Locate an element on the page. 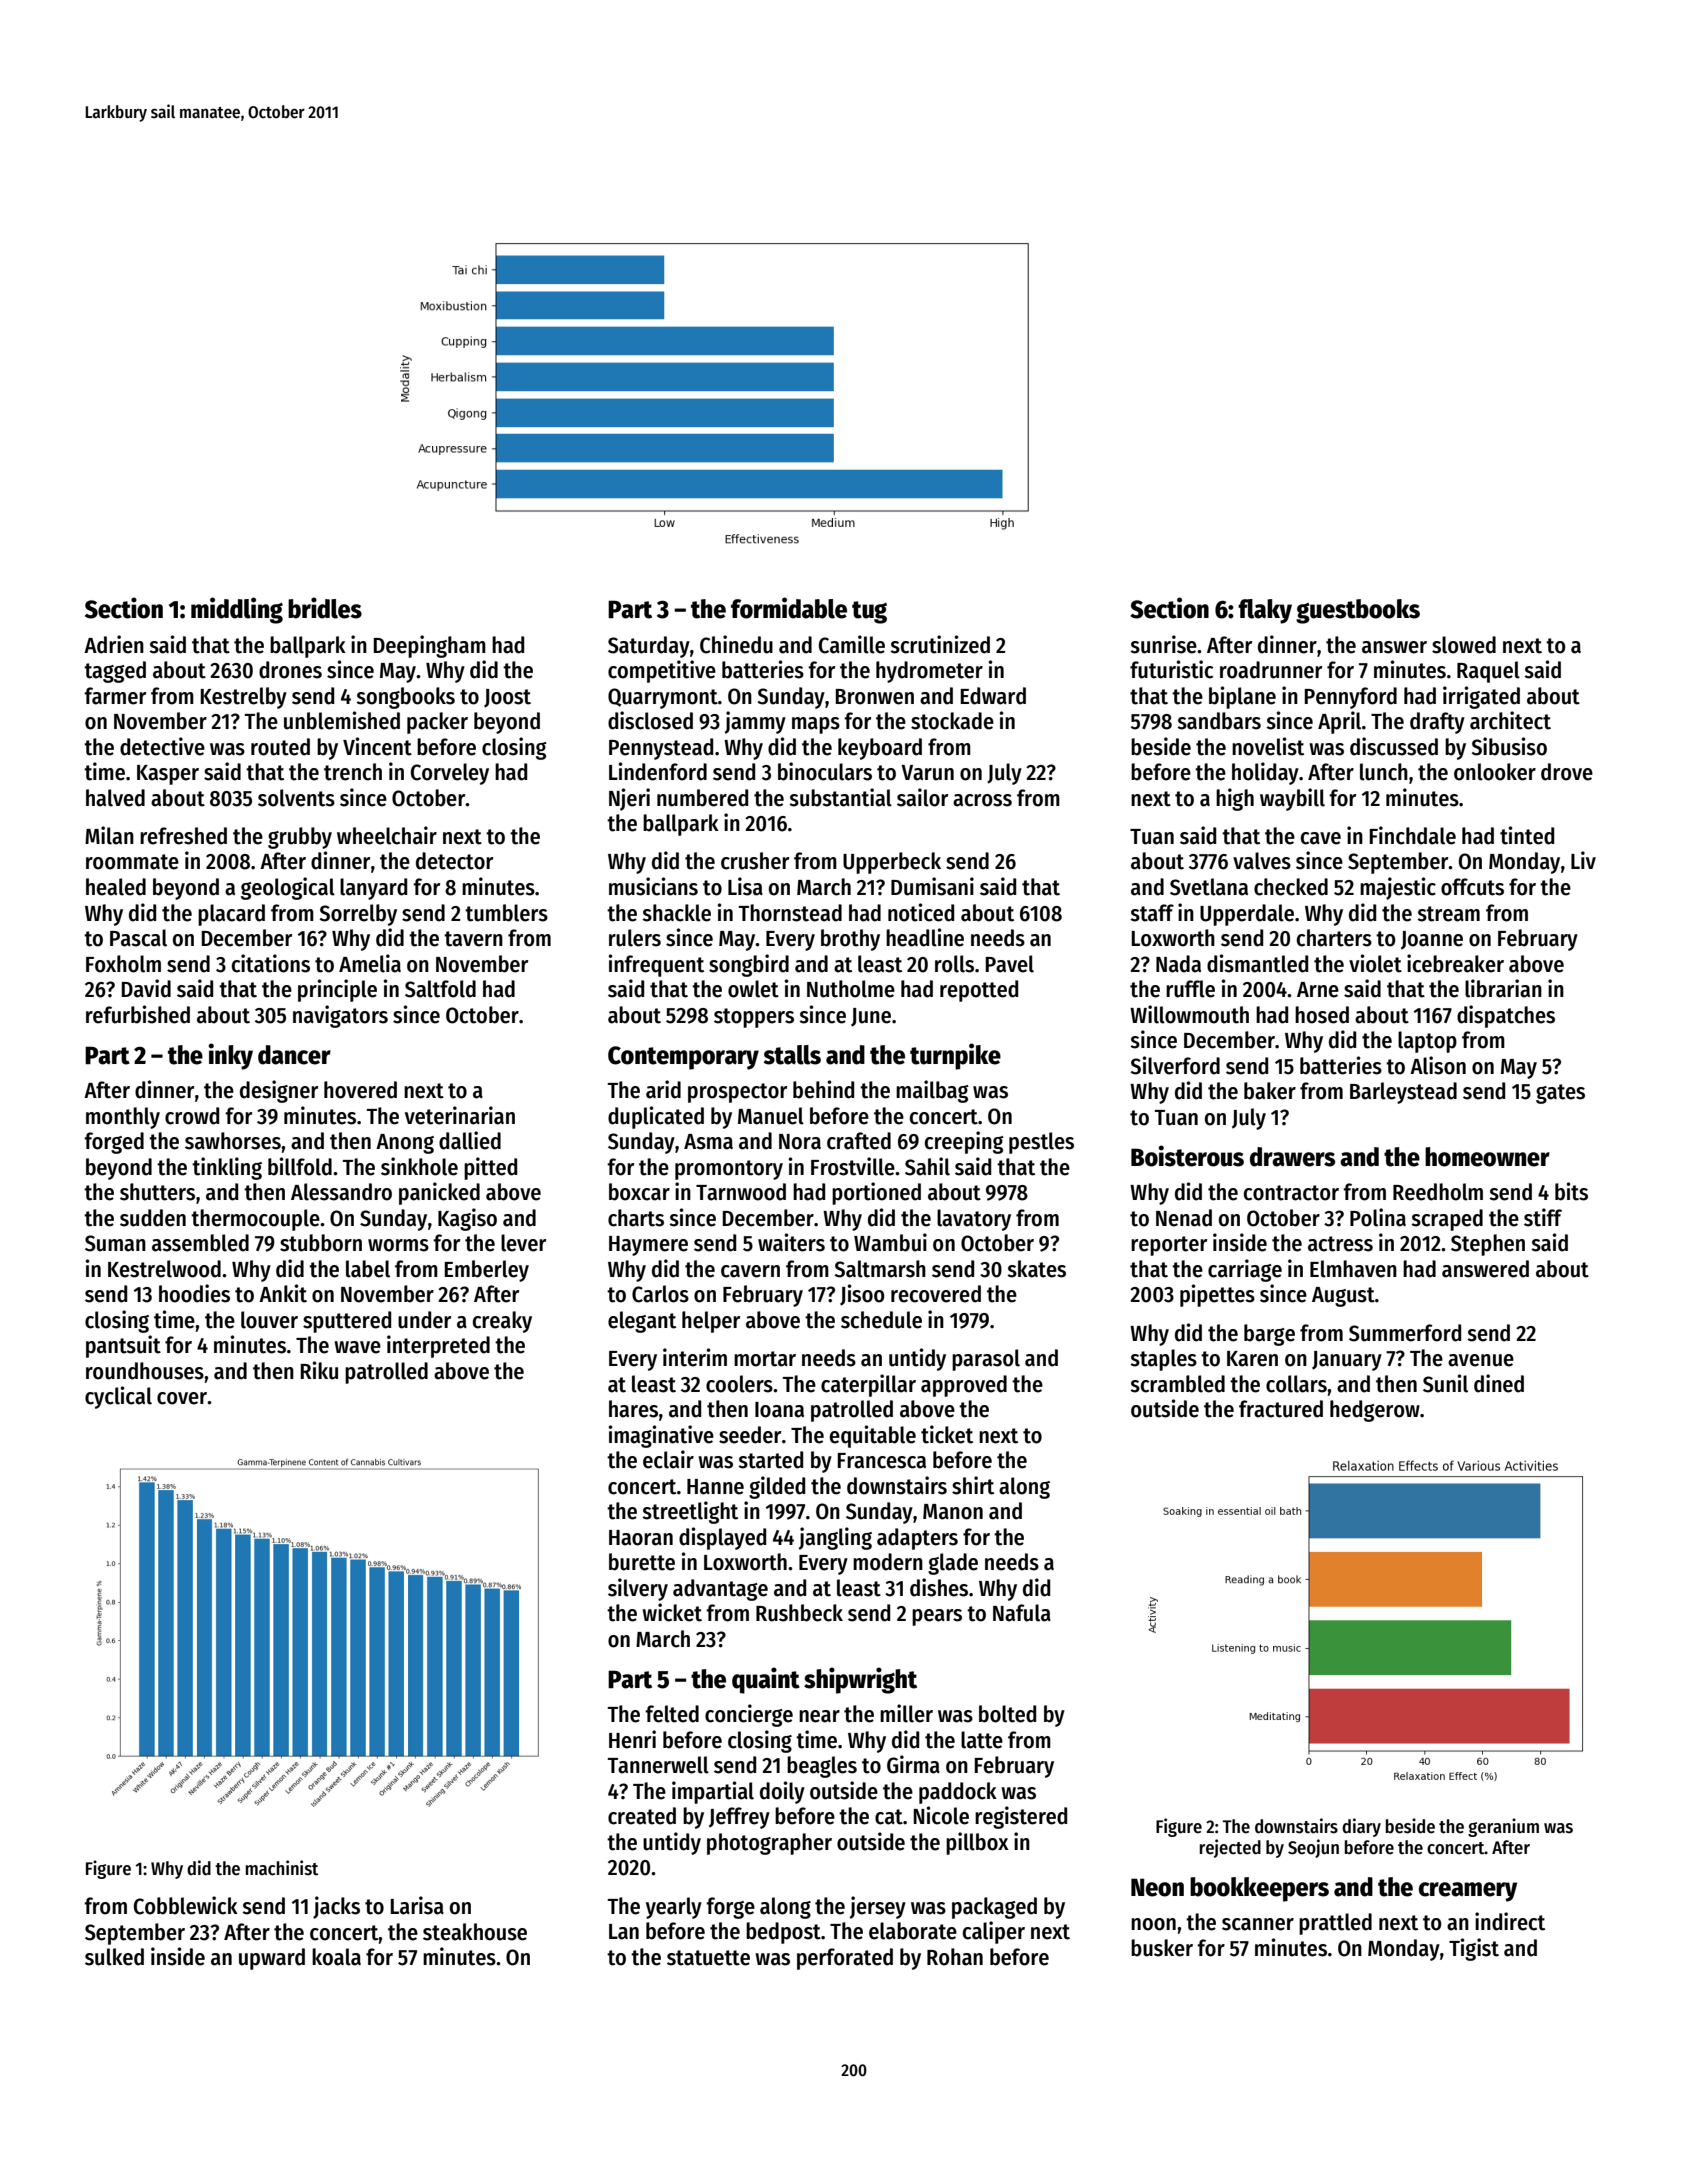  healed is located at coordinates (116, 887).
